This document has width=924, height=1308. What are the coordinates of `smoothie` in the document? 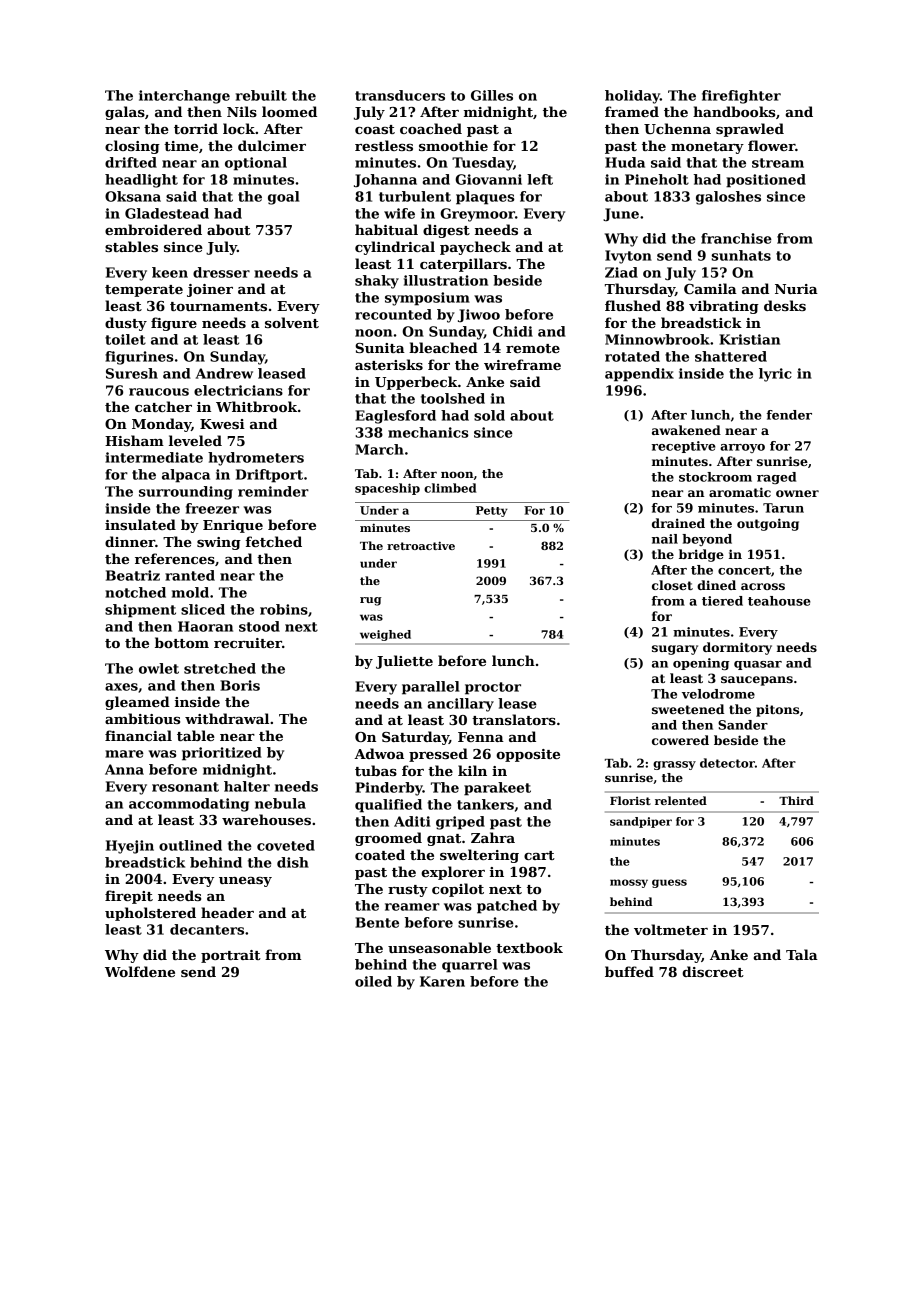 It's located at (453, 145).
